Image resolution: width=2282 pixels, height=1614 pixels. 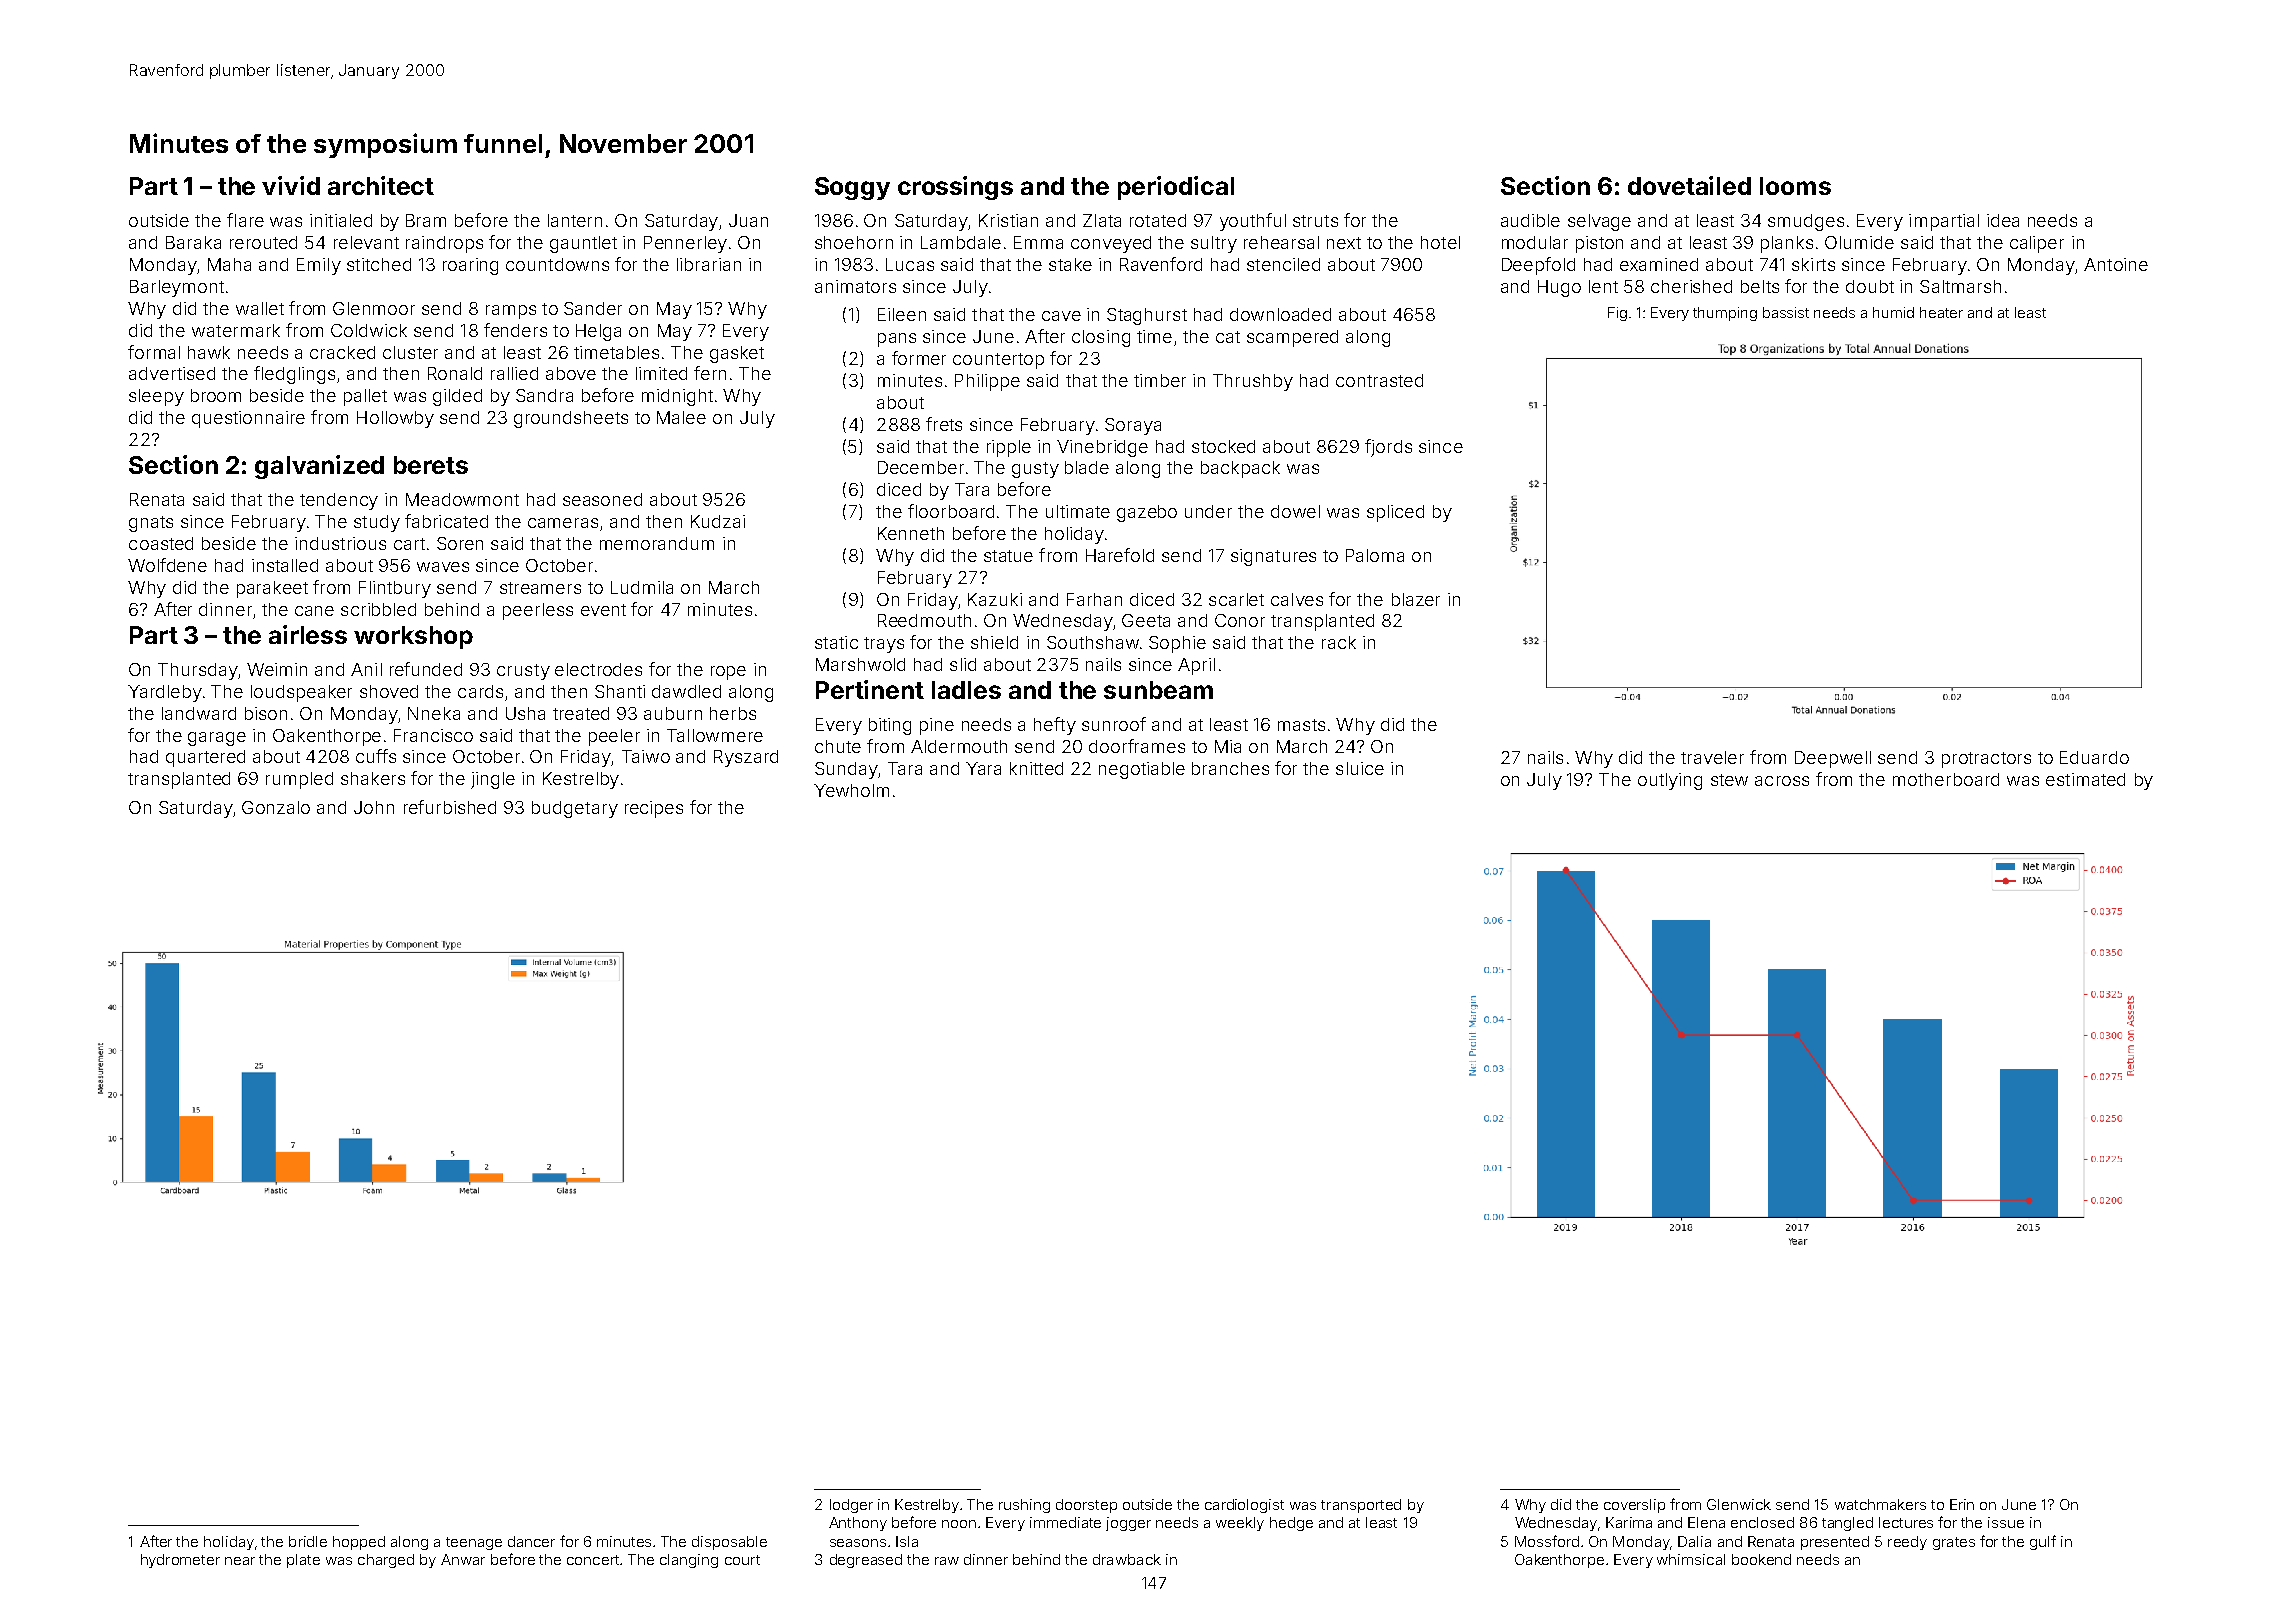 I want to click on tendency, so click(x=339, y=501).
